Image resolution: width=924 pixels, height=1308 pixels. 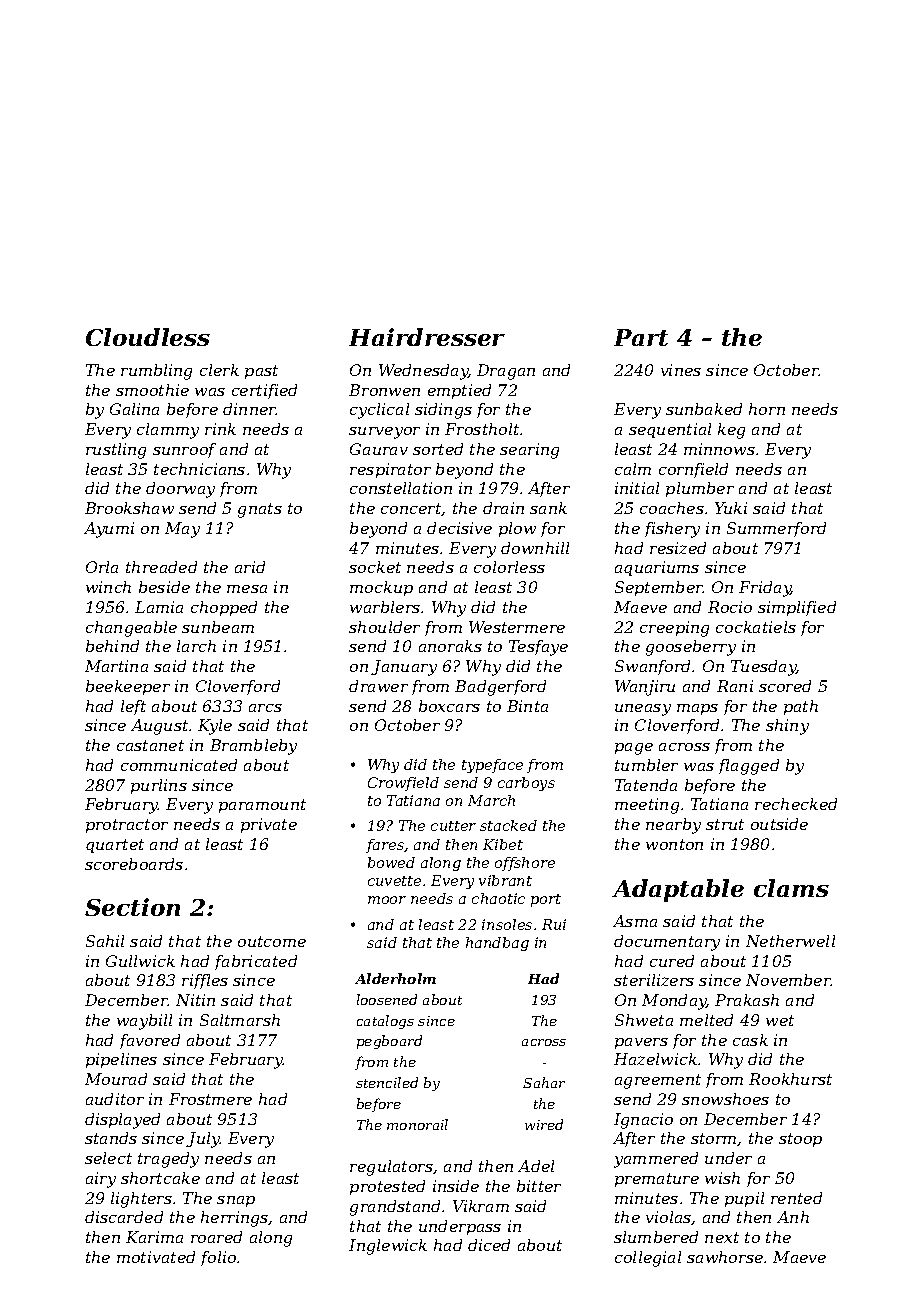 I want to click on Rani, so click(x=735, y=686).
